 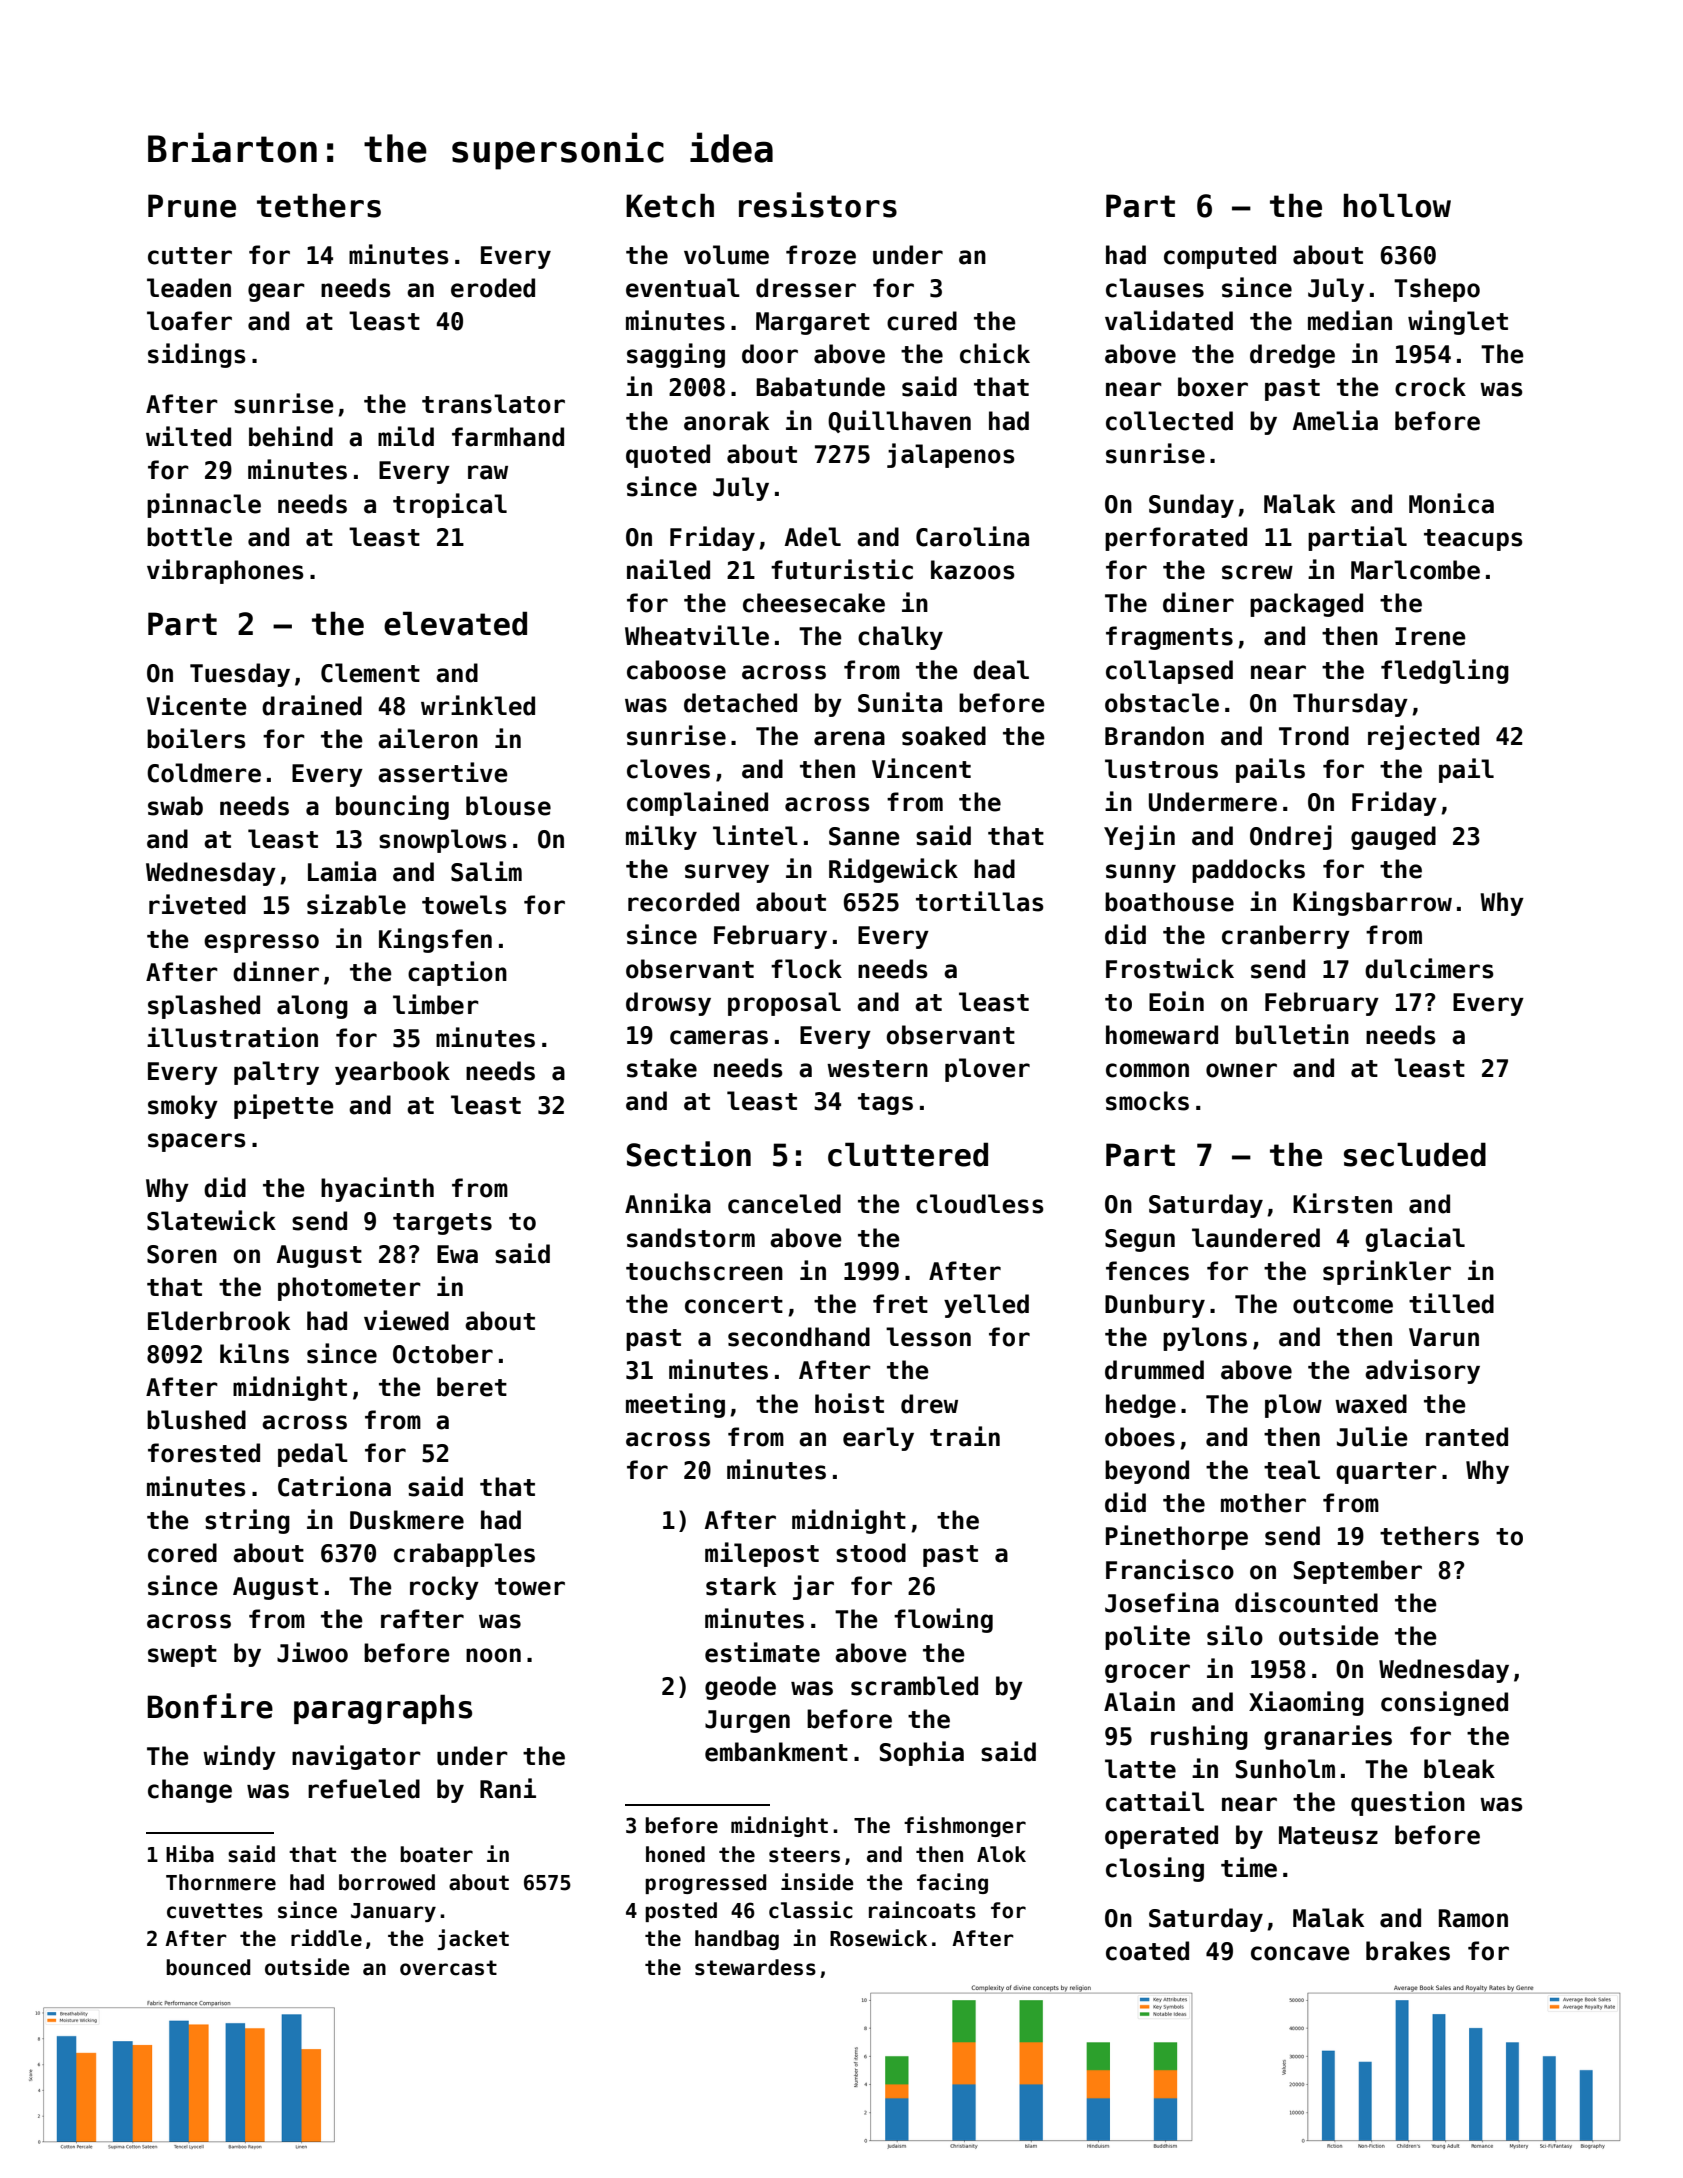 I want to click on drained, so click(x=312, y=705).
